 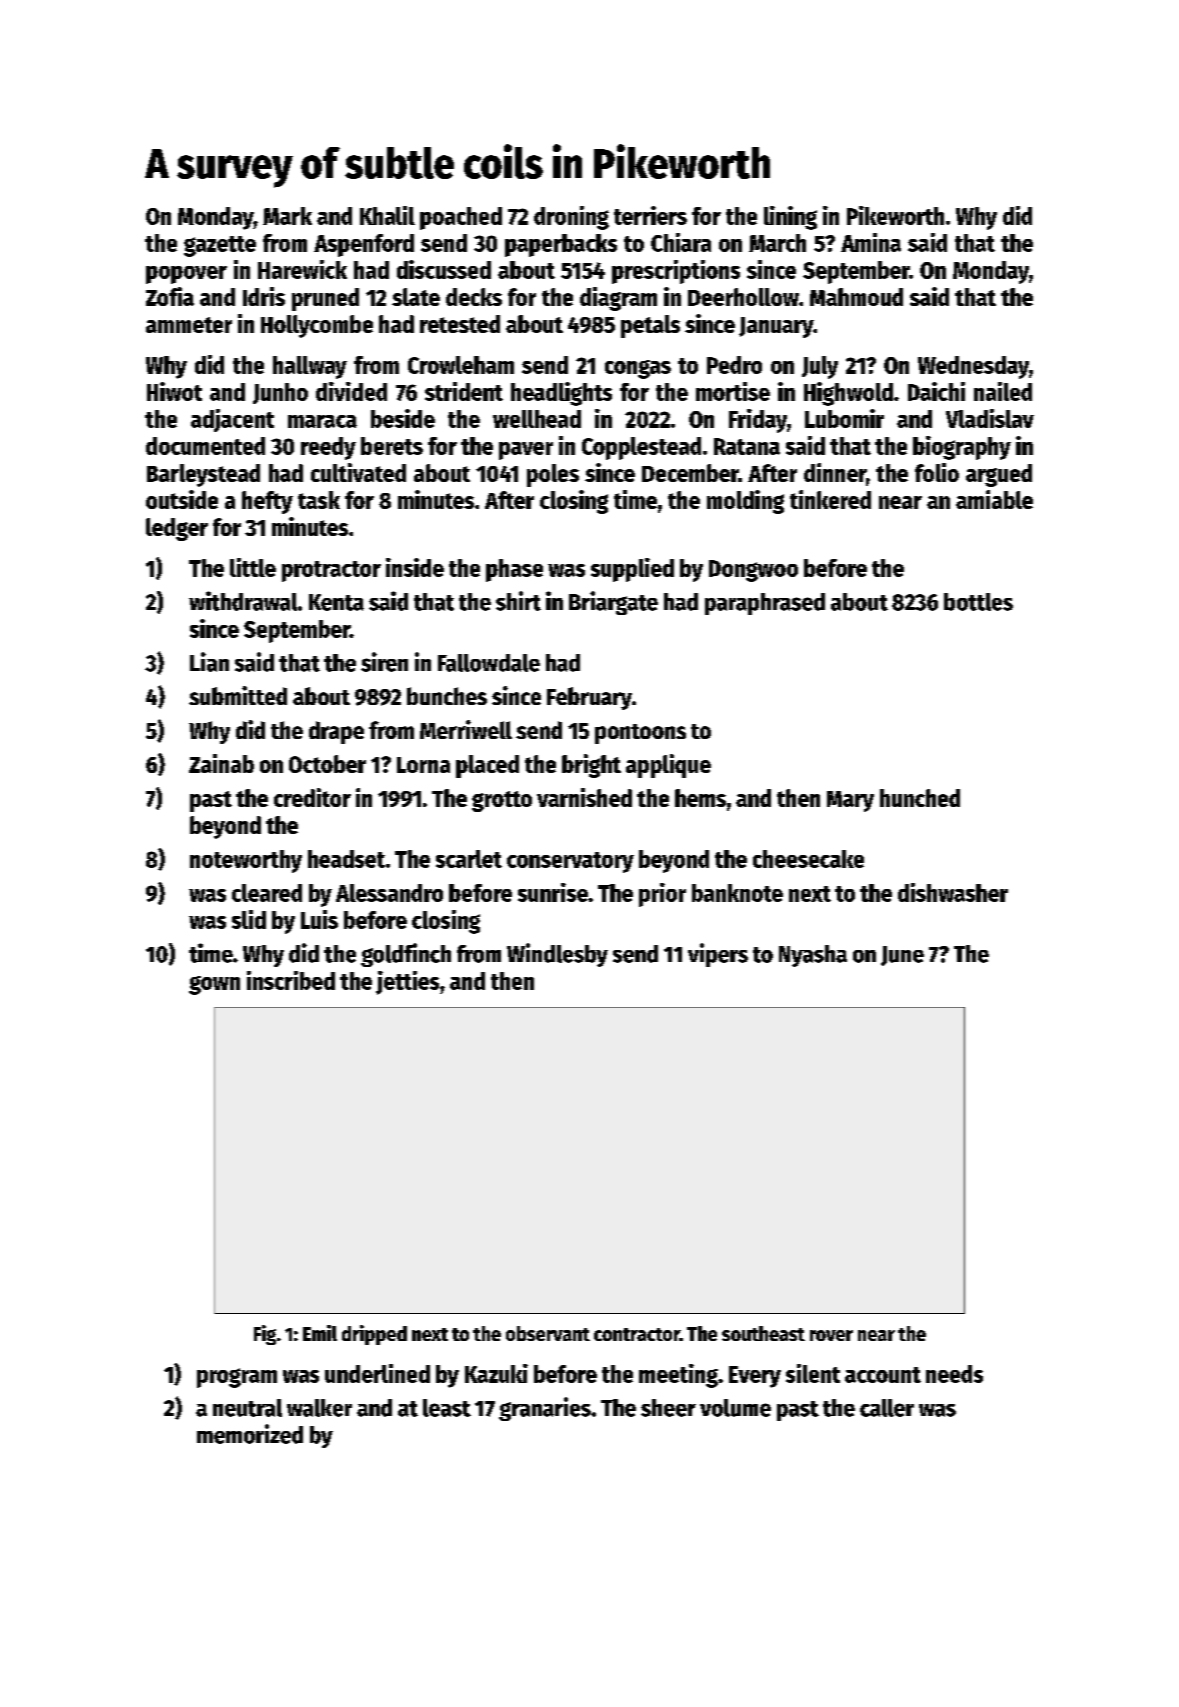 I want to click on granaries, so click(x=545, y=1409).
